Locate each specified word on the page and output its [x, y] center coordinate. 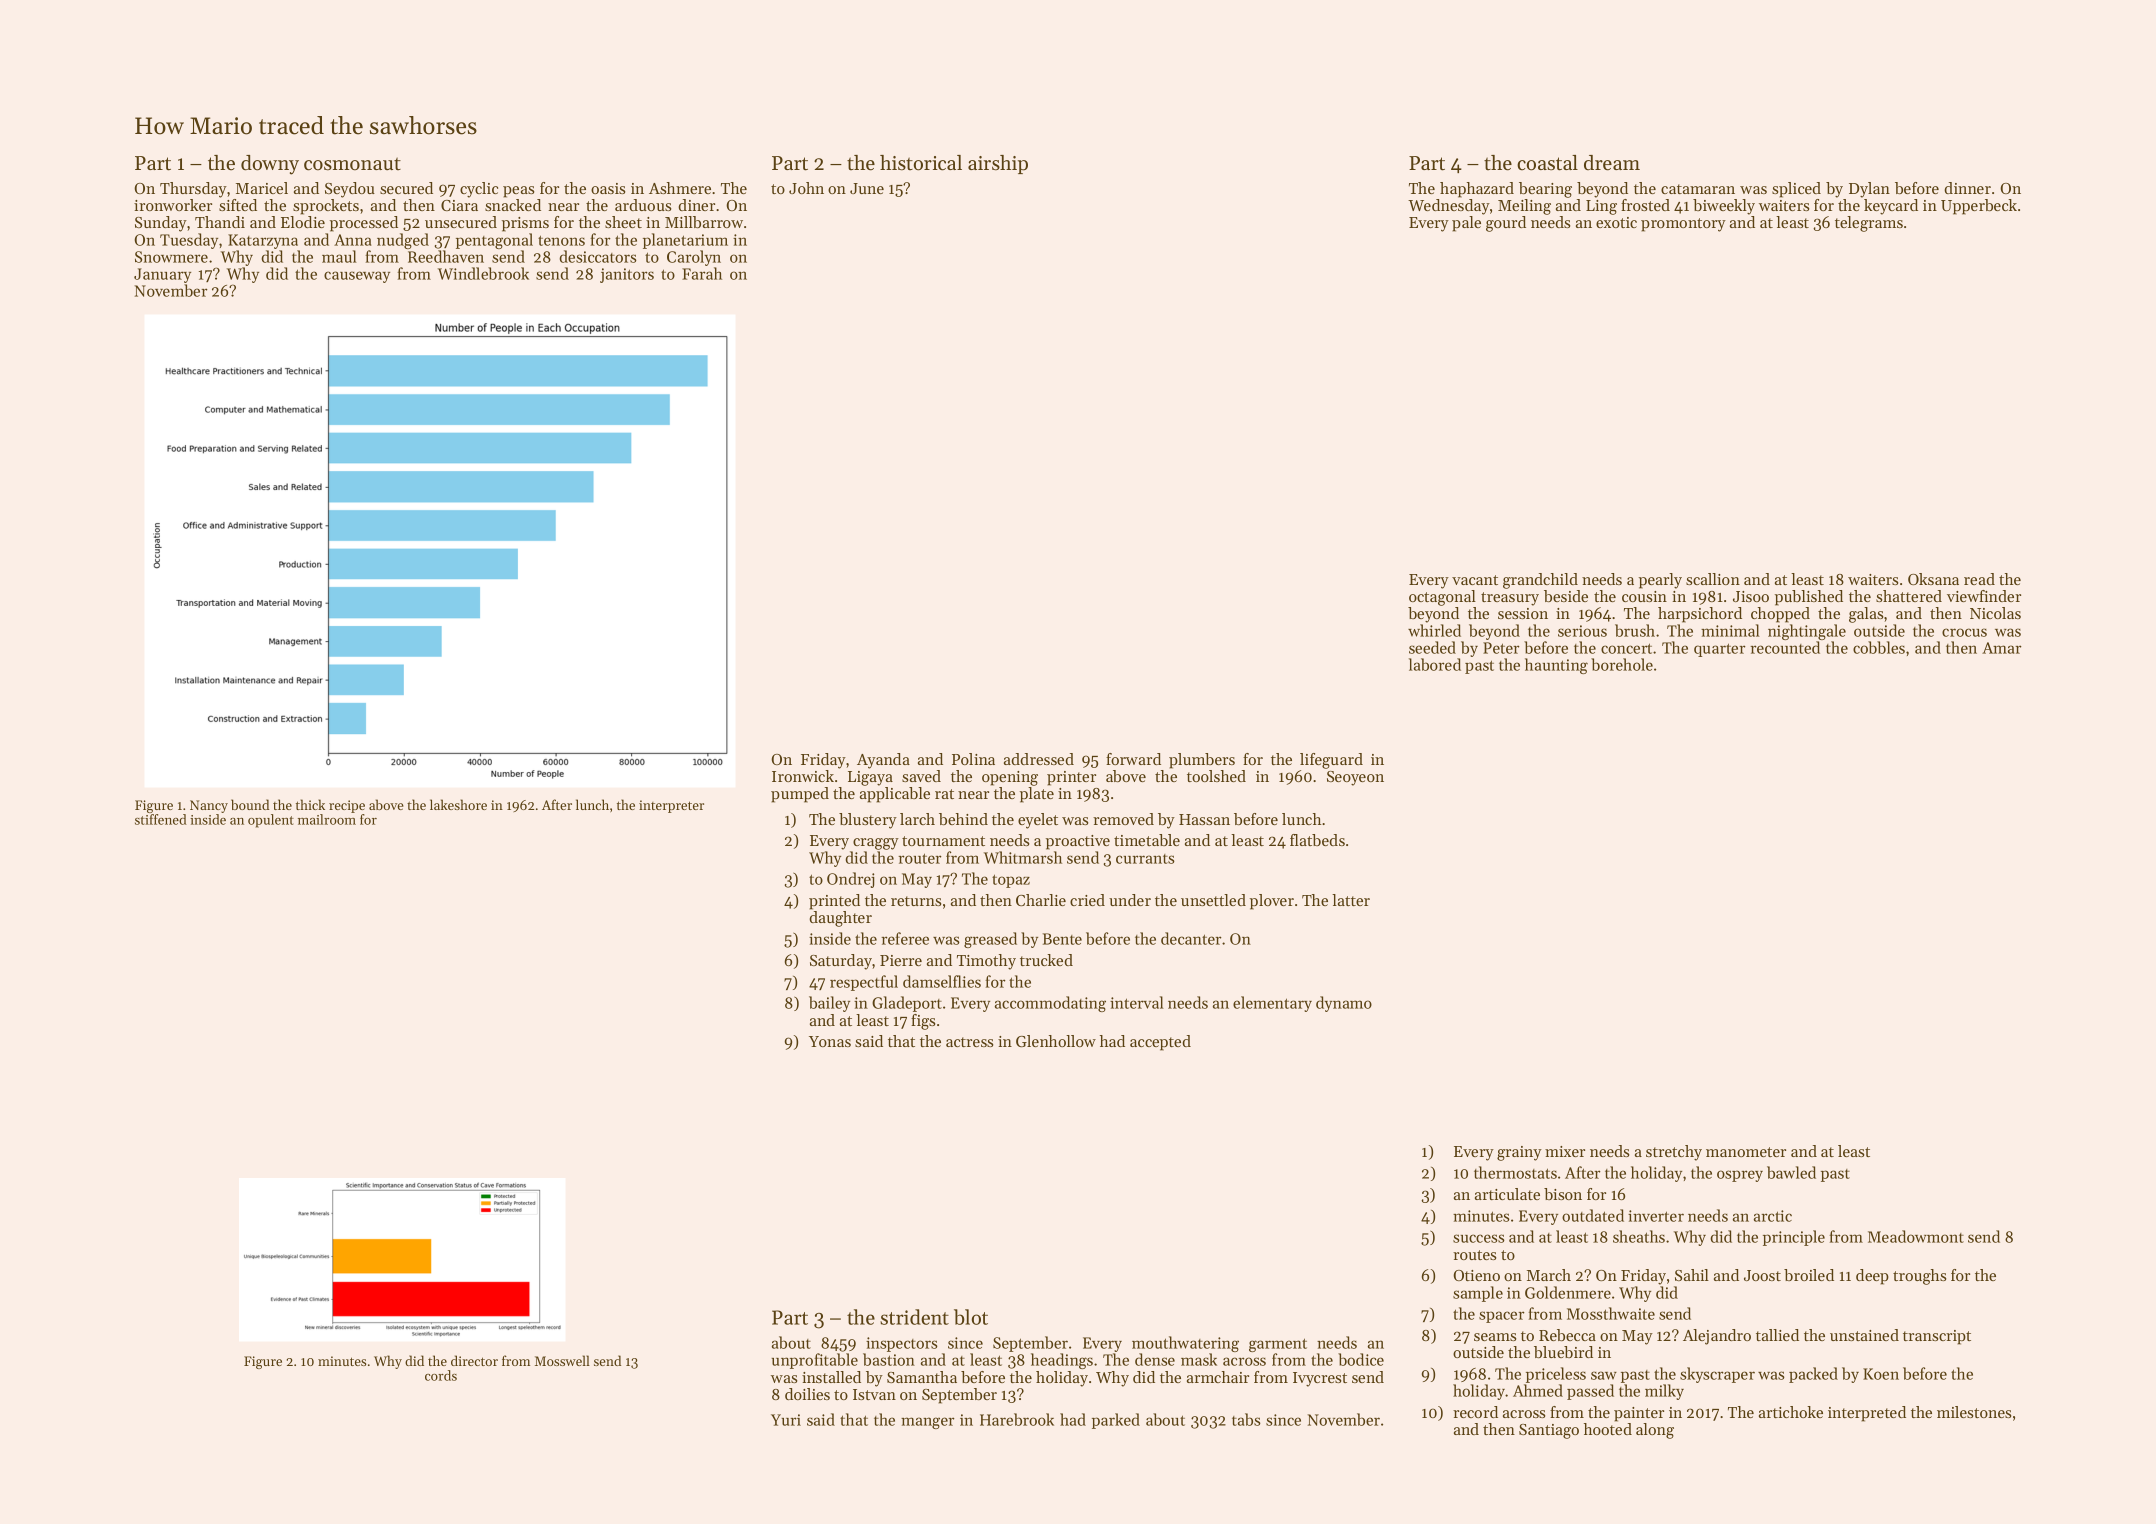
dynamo [1344, 1004]
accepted [1160, 1043]
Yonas [830, 1041]
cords [441, 1375]
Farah [702, 273]
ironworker [173, 205]
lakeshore [458, 804]
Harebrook [1017, 1419]
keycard [1891, 207]
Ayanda [883, 761]
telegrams [1869, 224]
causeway [357, 277]
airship [998, 164]
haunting [1556, 666]
